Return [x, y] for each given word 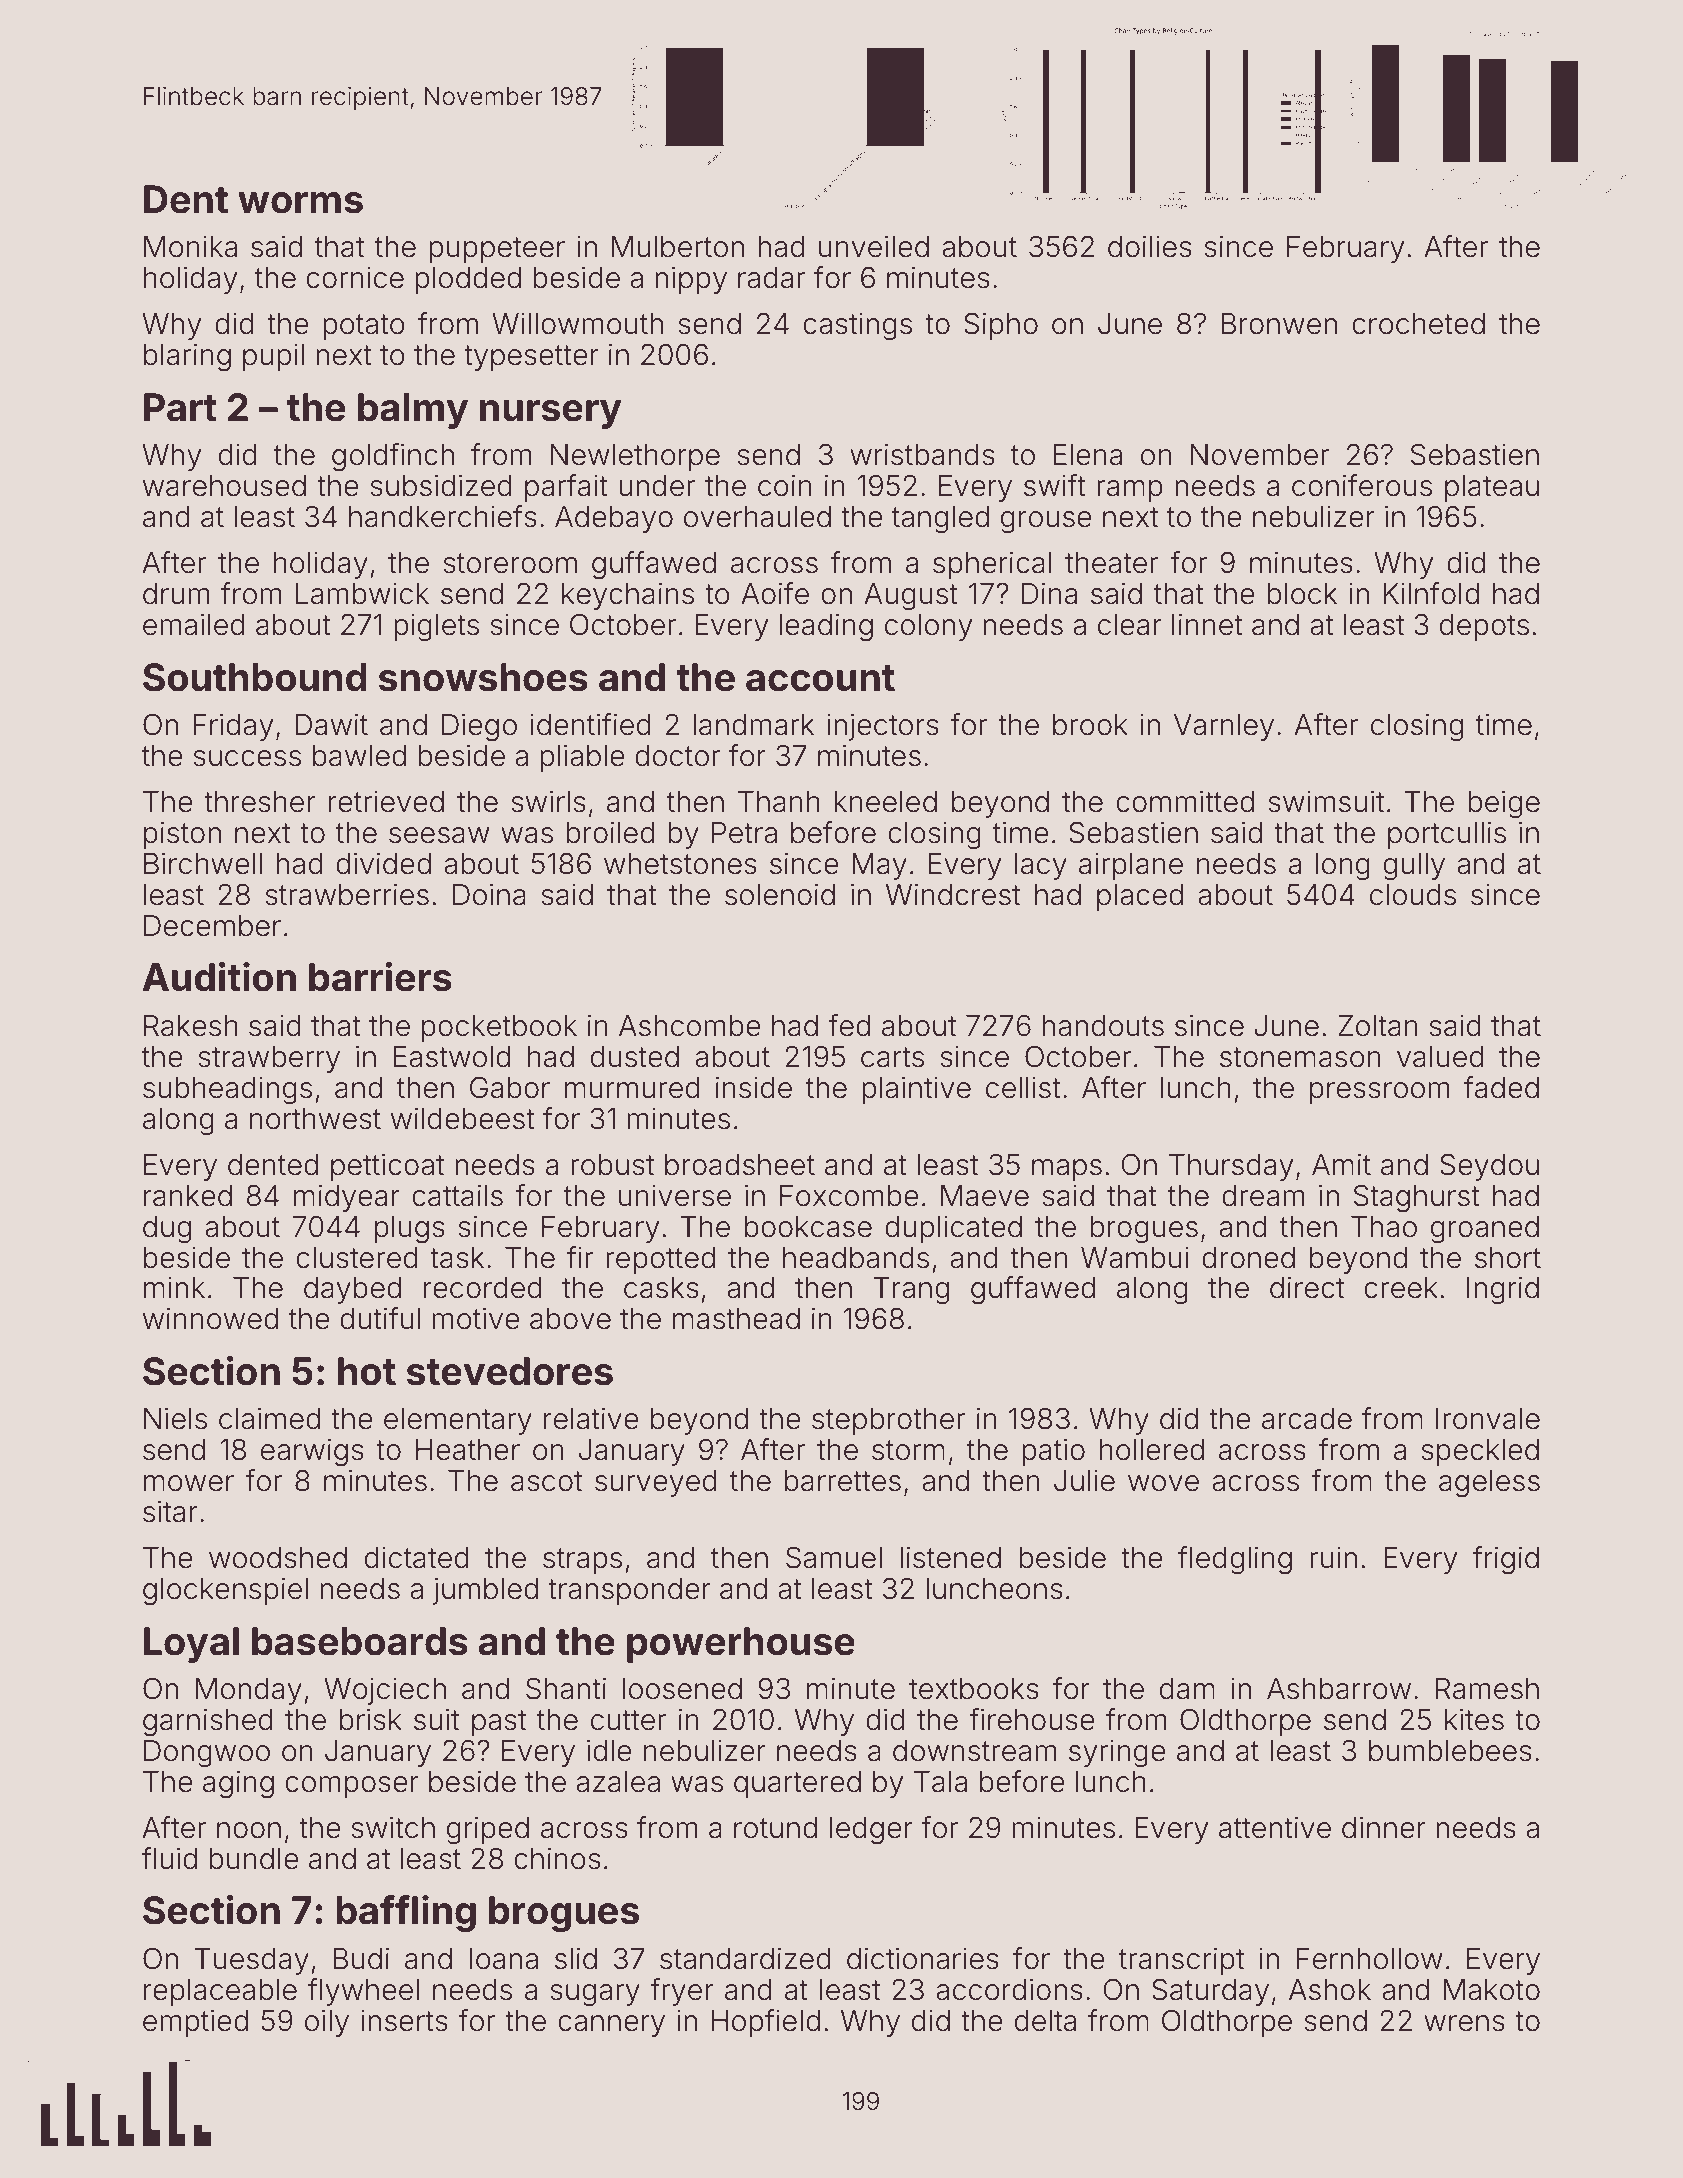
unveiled [874, 246]
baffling [406, 1913]
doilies [1150, 246]
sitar [170, 1511]
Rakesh [191, 1026]
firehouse [1032, 1719]
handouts [1103, 1026]
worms [300, 203]
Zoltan [1378, 1026]
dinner [1384, 1827]
